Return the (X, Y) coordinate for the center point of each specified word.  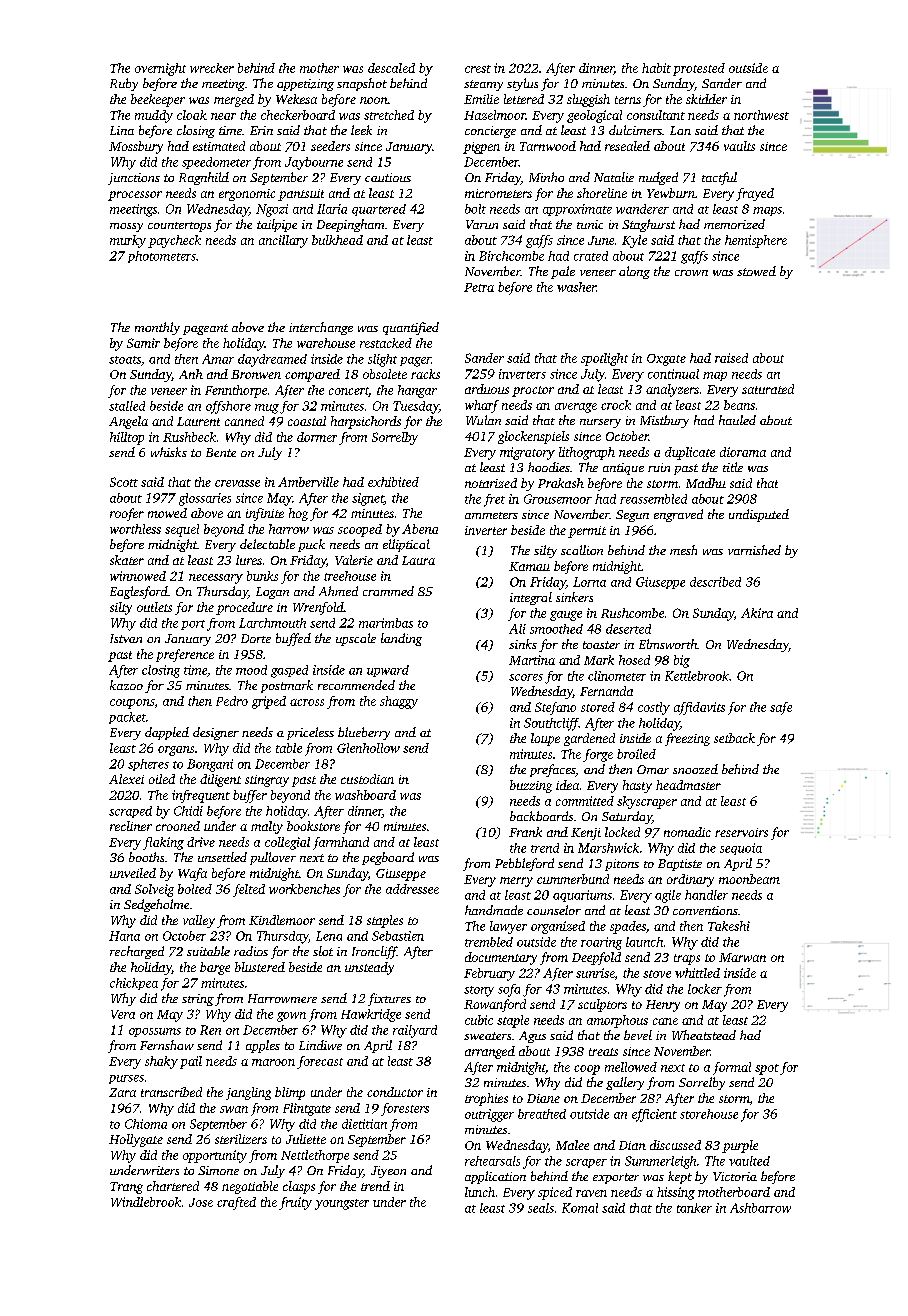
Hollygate (136, 1140)
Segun (632, 516)
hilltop (127, 438)
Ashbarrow (760, 1208)
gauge (566, 616)
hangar (417, 391)
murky (128, 241)
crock (616, 405)
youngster (342, 1204)
